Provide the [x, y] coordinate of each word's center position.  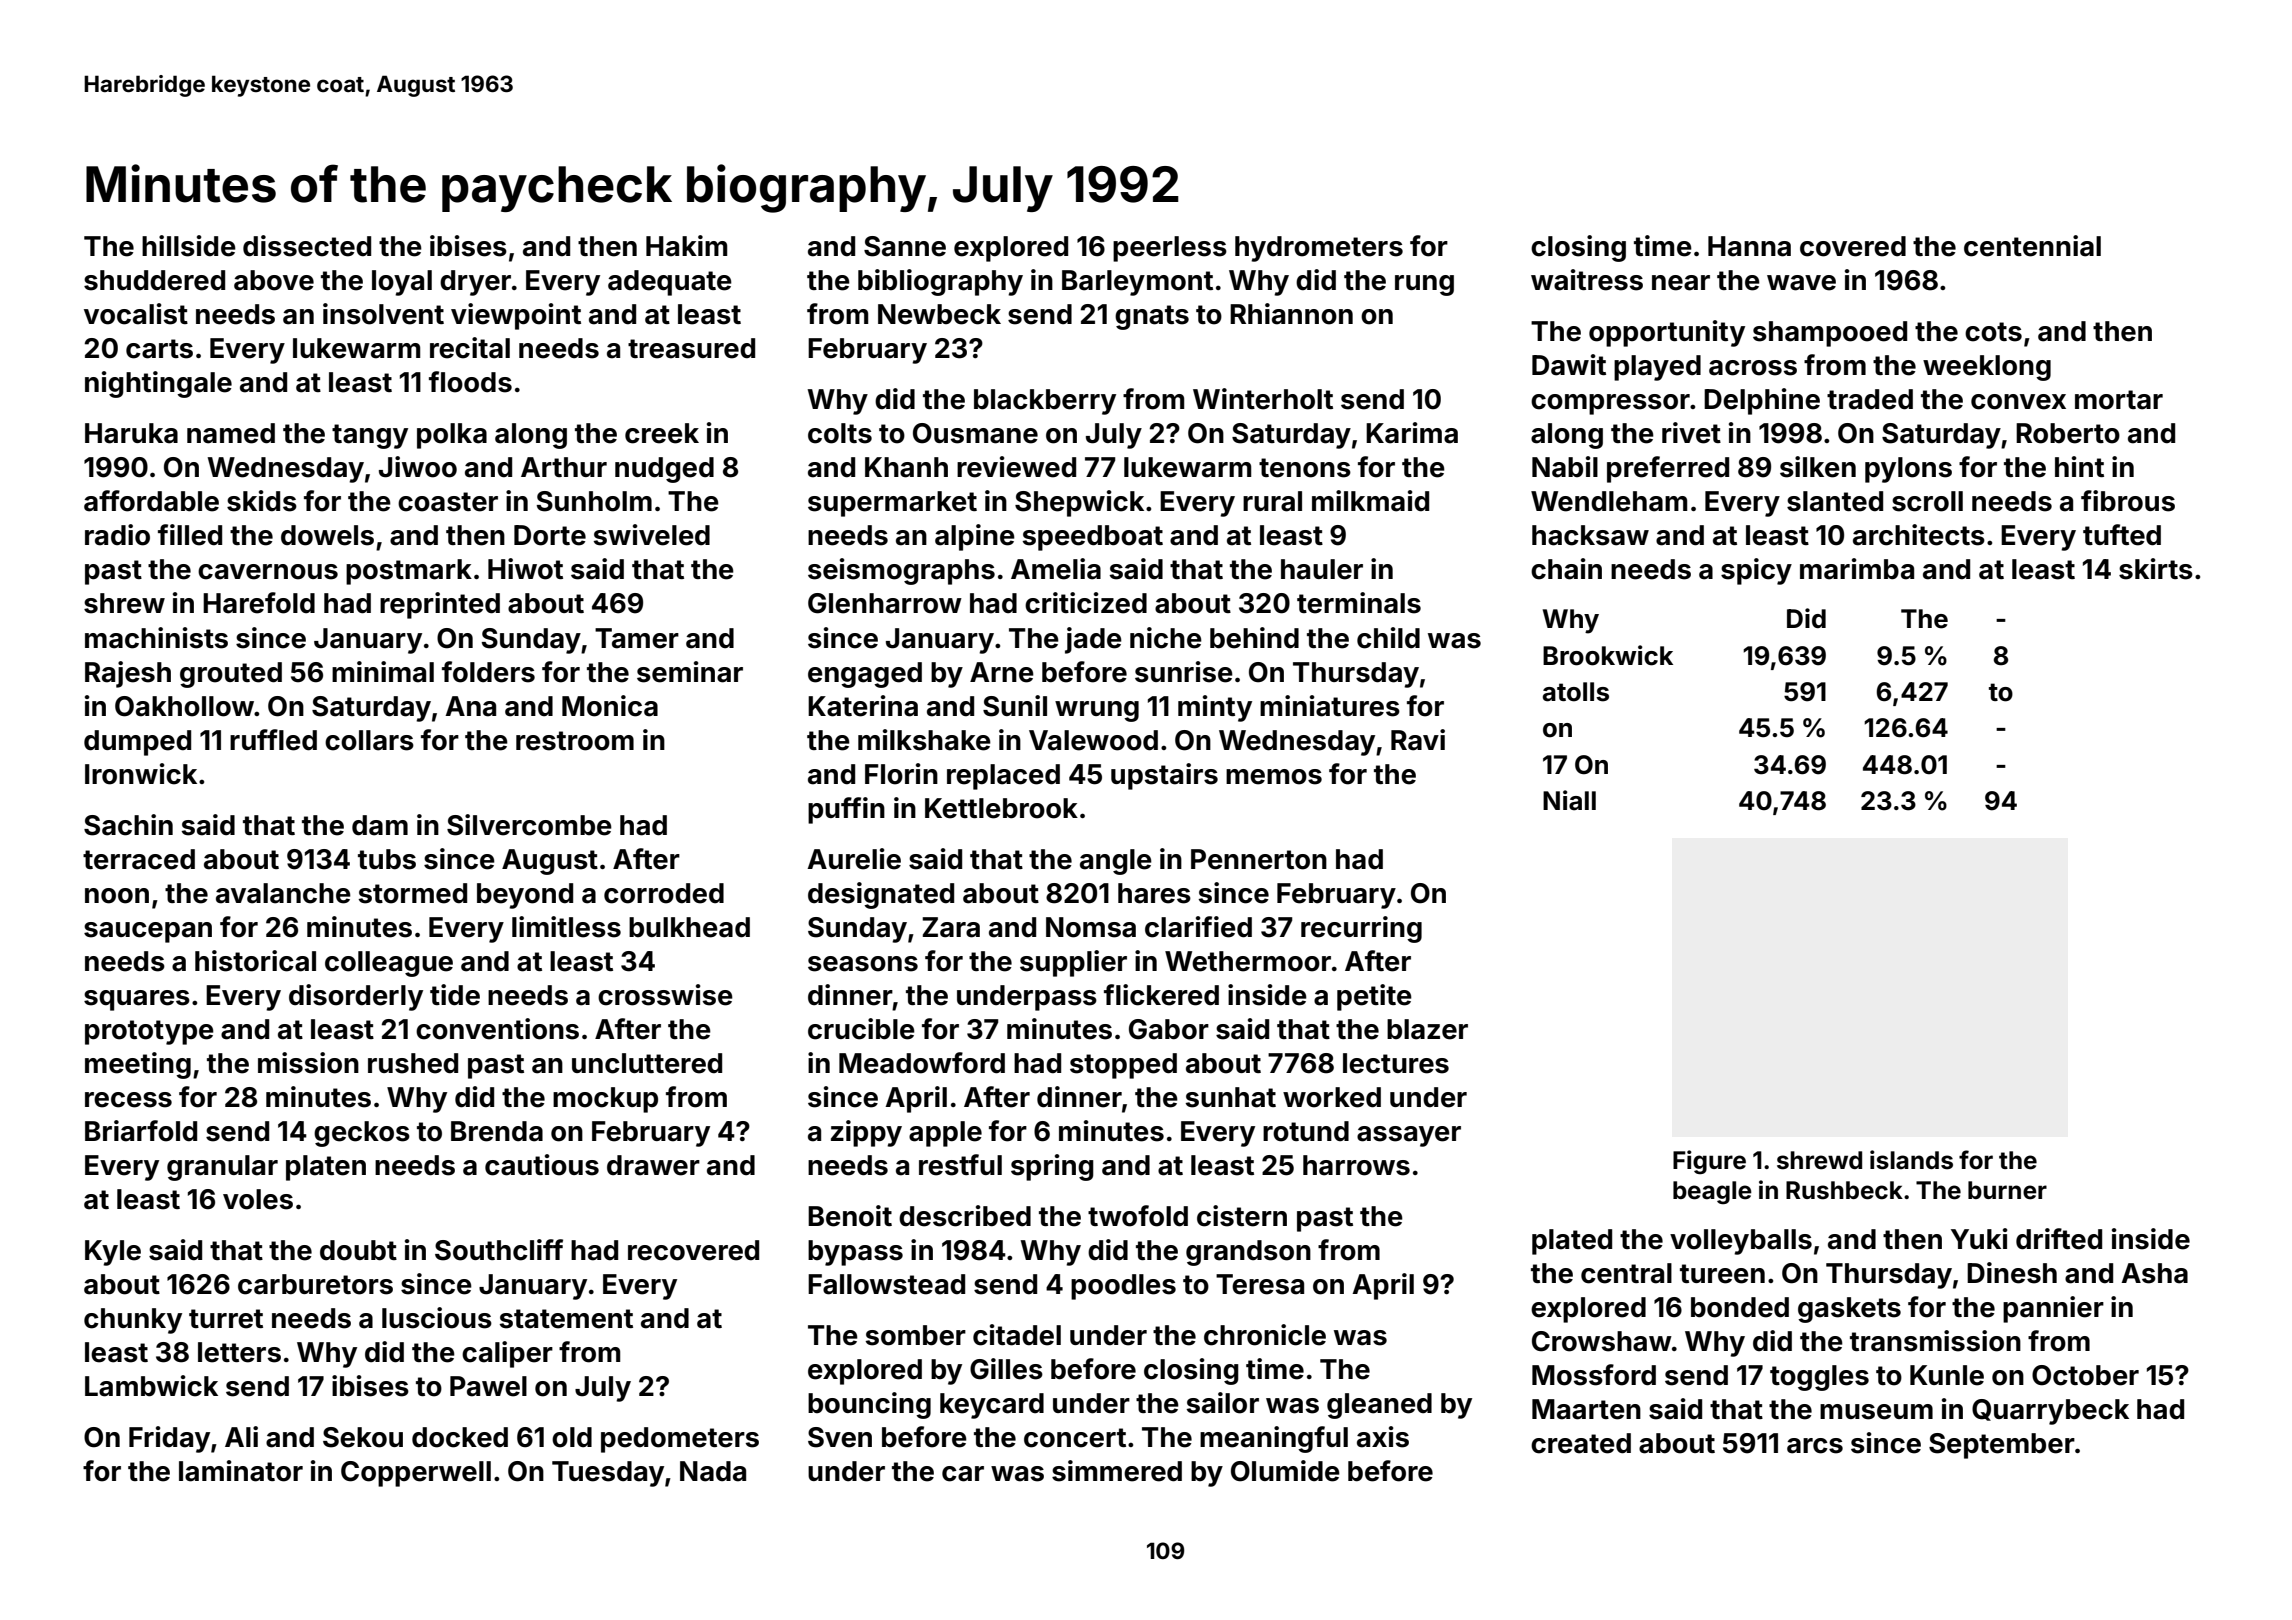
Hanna [1749, 246]
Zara [951, 927]
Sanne [905, 246]
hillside [189, 246]
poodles [1123, 1287]
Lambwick [151, 1386]
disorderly [356, 997]
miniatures [1330, 706]
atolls [1576, 692]
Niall [1569, 800]
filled [190, 535]
